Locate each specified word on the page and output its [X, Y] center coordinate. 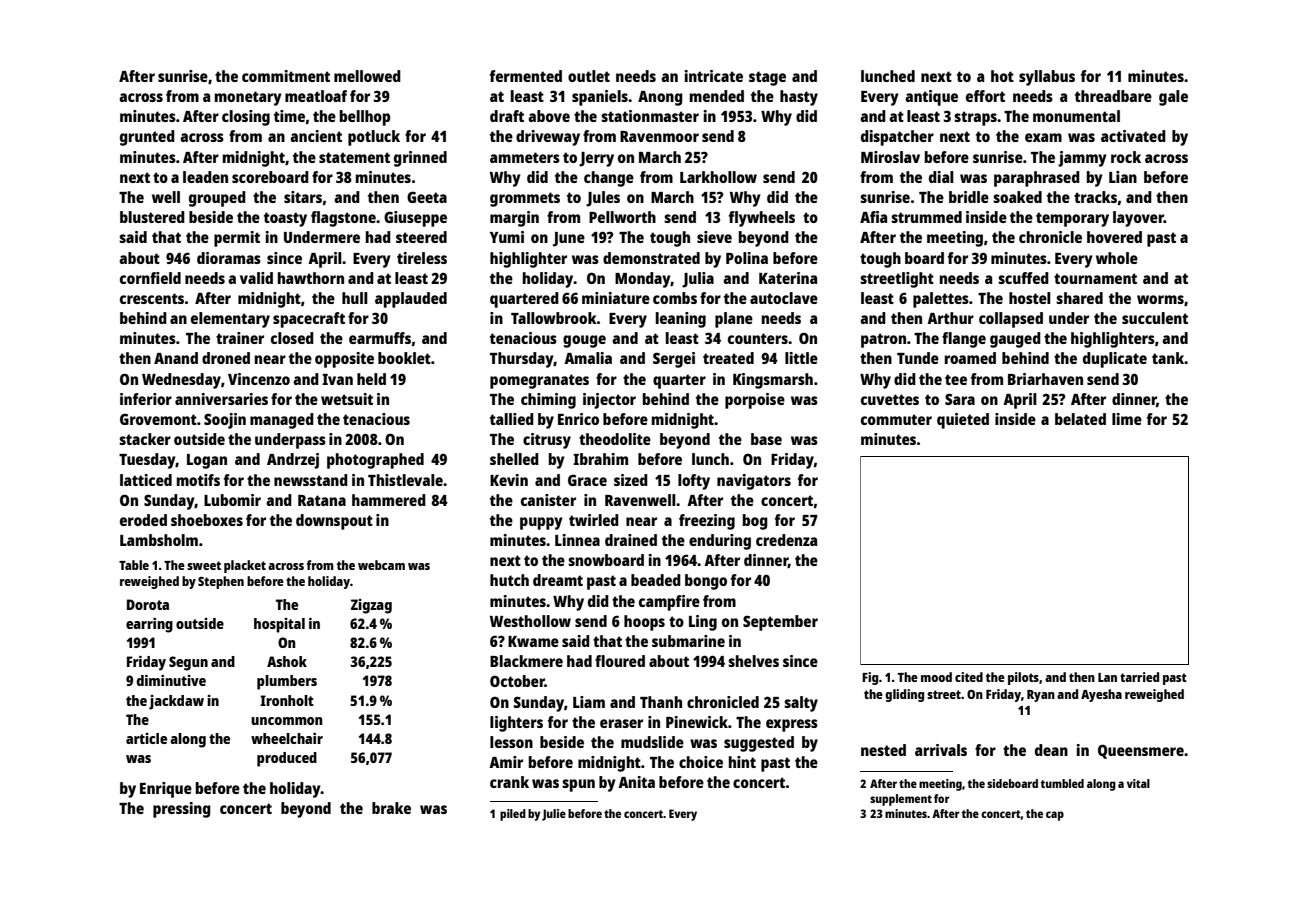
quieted [963, 421]
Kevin [509, 480]
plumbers [287, 682]
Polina [747, 258]
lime [1127, 419]
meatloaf [316, 96]
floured [620, 661]
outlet [589, 76]
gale [1173, 98]
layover [1138, 219]
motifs [198, 480]
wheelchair [287, 738]
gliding [904, 695]
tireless [422, 258]
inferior [146, 399]
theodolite [615, 439]
